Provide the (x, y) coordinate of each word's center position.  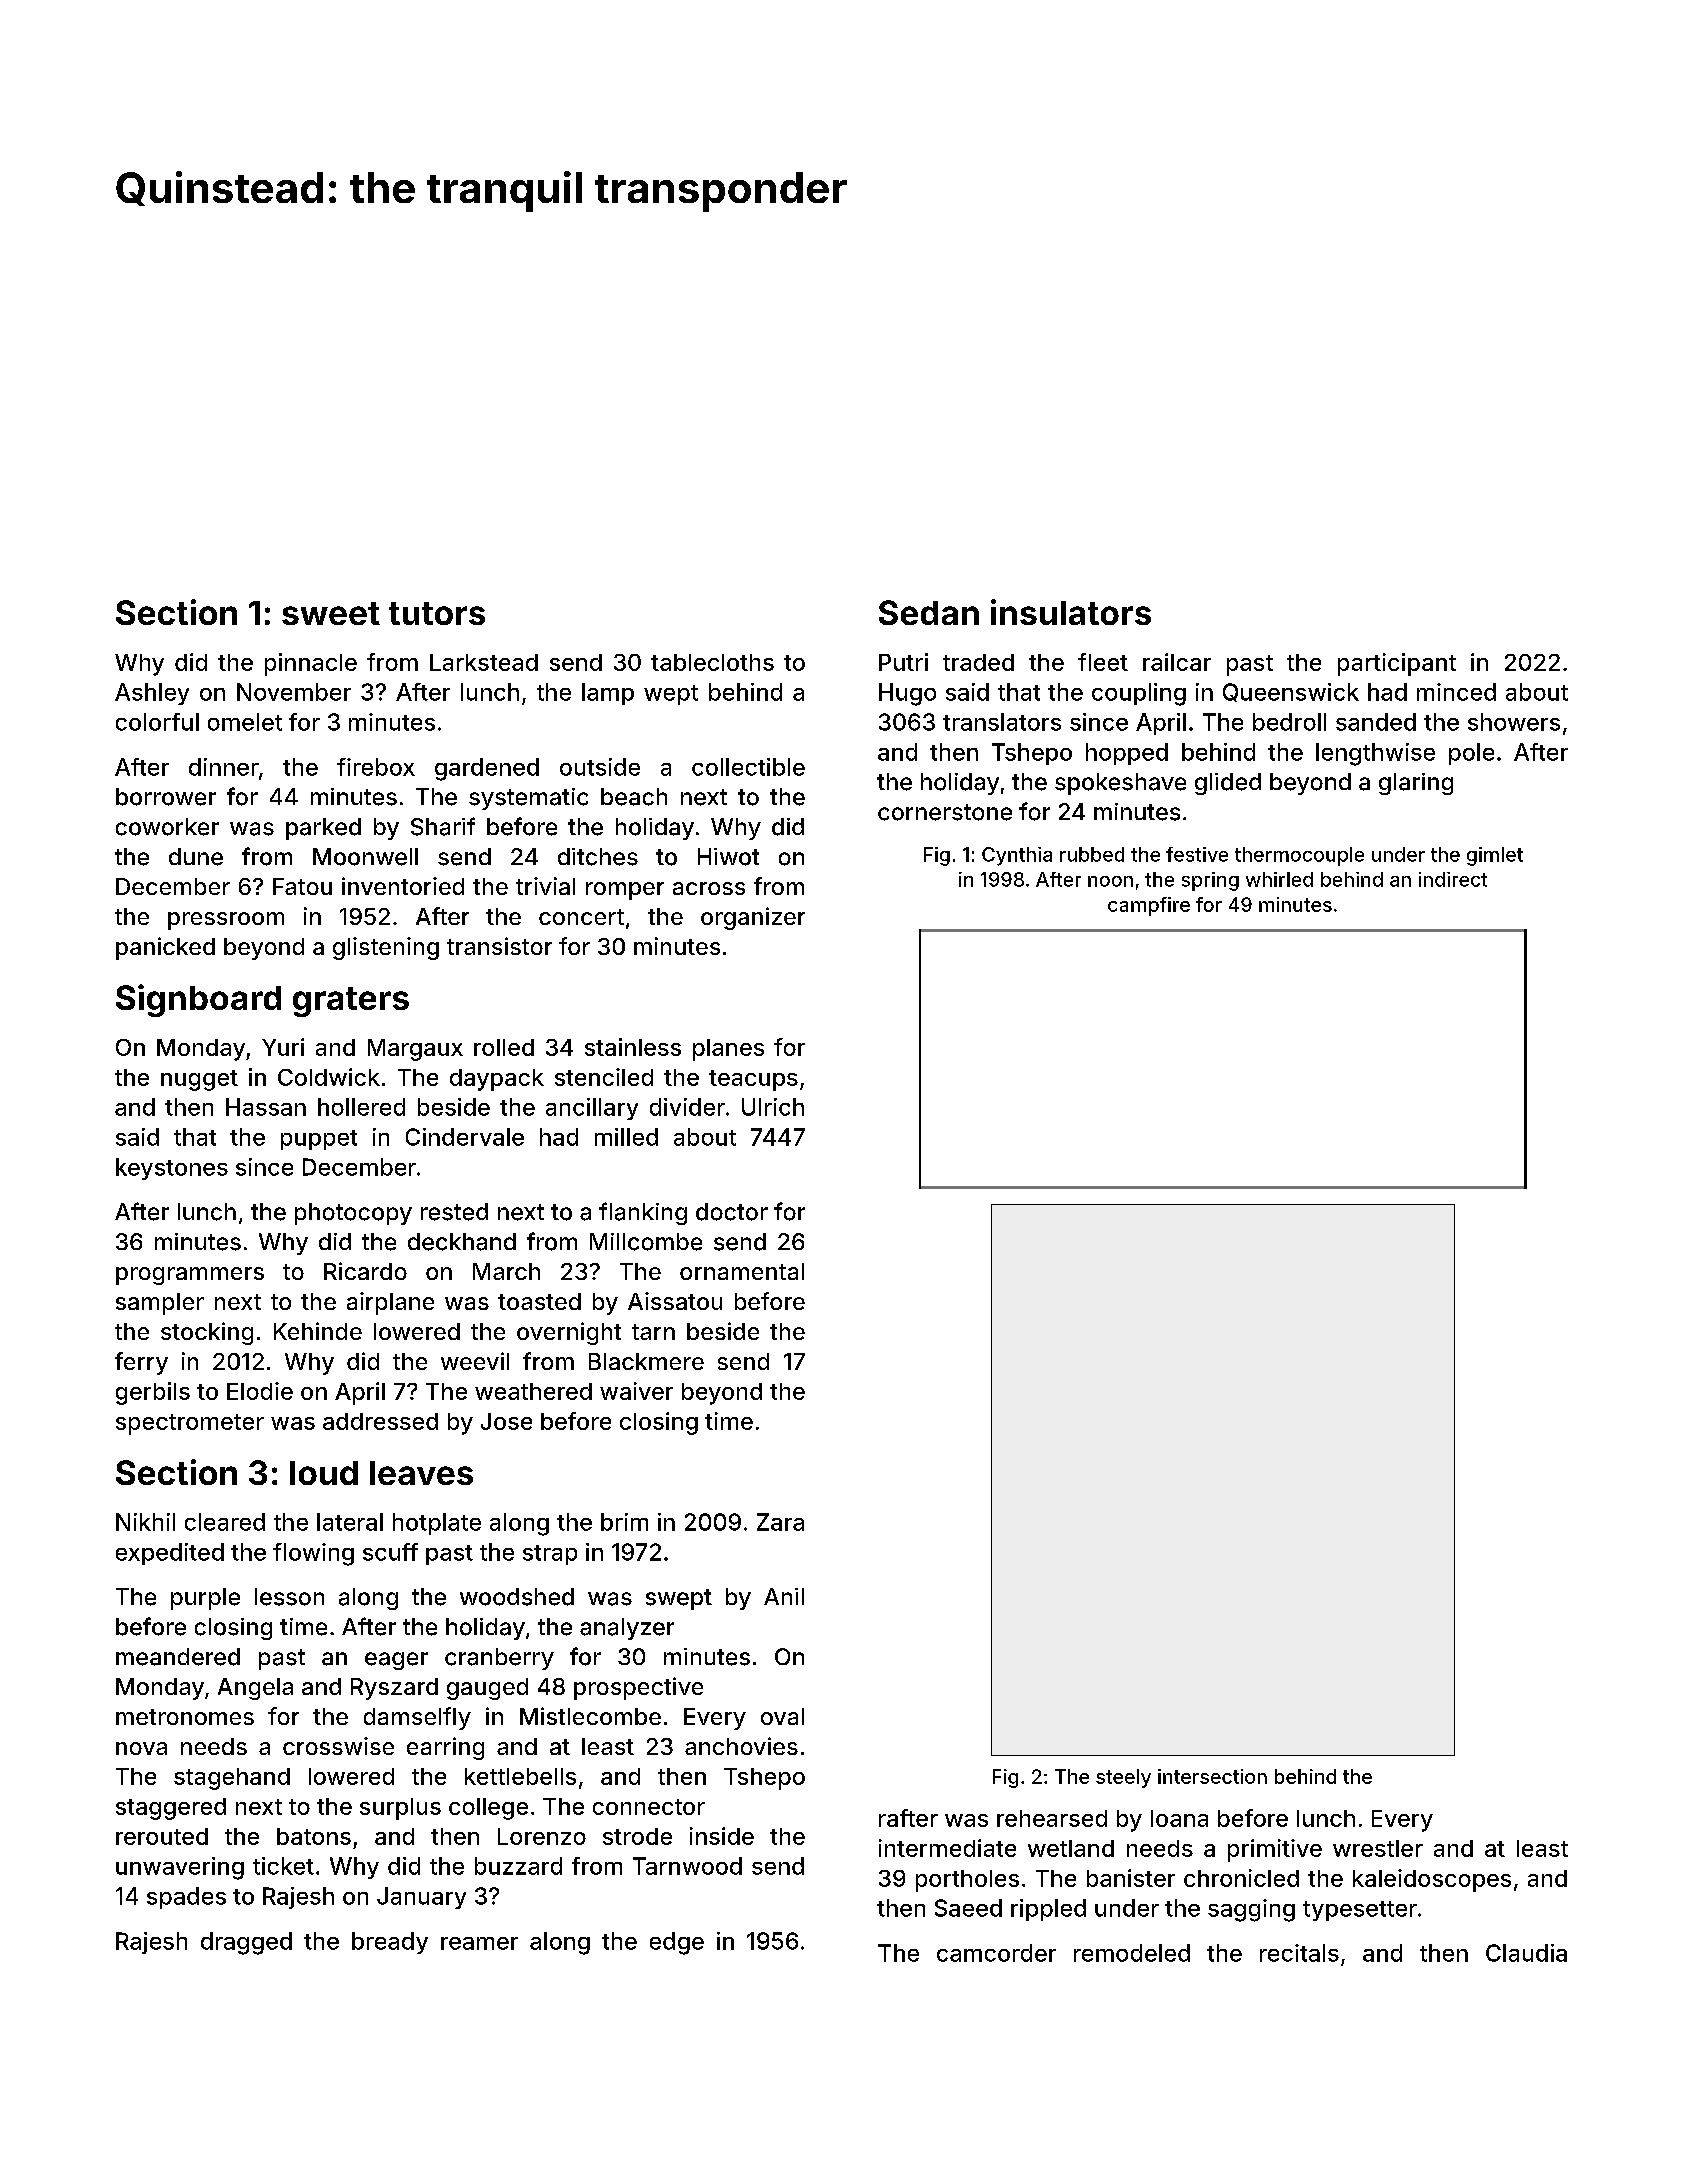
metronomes (185, 1717)
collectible (748, 767)
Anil (784, 1596)
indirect (1453, 879)
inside (722, 1836)
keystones (172, 1169)
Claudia (1526, 1953)
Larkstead (484, 662)
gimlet (1495, 856)
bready (390, 1943)
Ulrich (773, 1107)
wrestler (1378, 1848)
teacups (753, 1080)
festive (1197, 854)
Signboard (198, 1000)
